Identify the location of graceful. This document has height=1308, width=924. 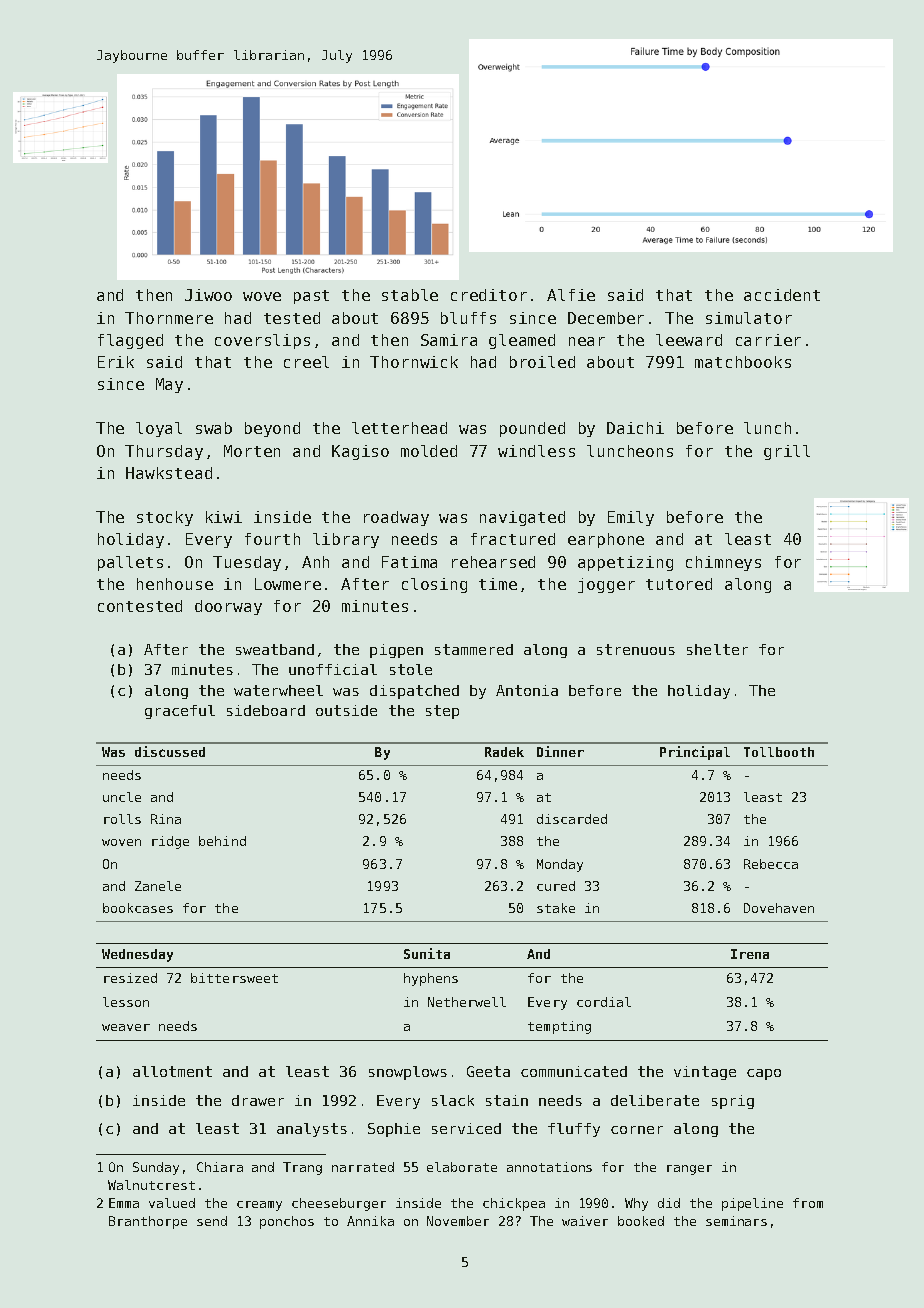
(180, 712).
